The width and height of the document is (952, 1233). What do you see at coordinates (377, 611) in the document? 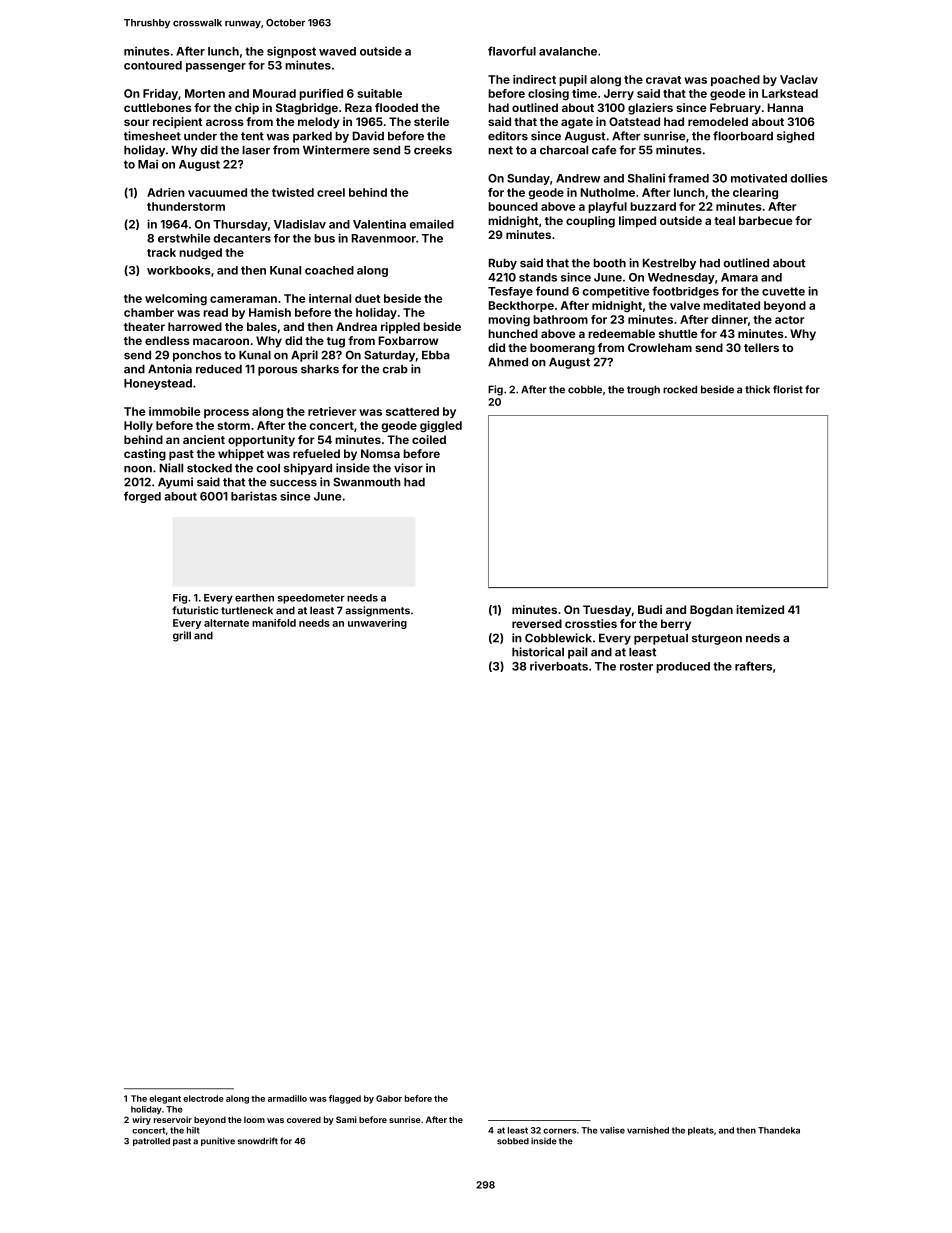
I see `assignments` at bounding box center [377, 611].
